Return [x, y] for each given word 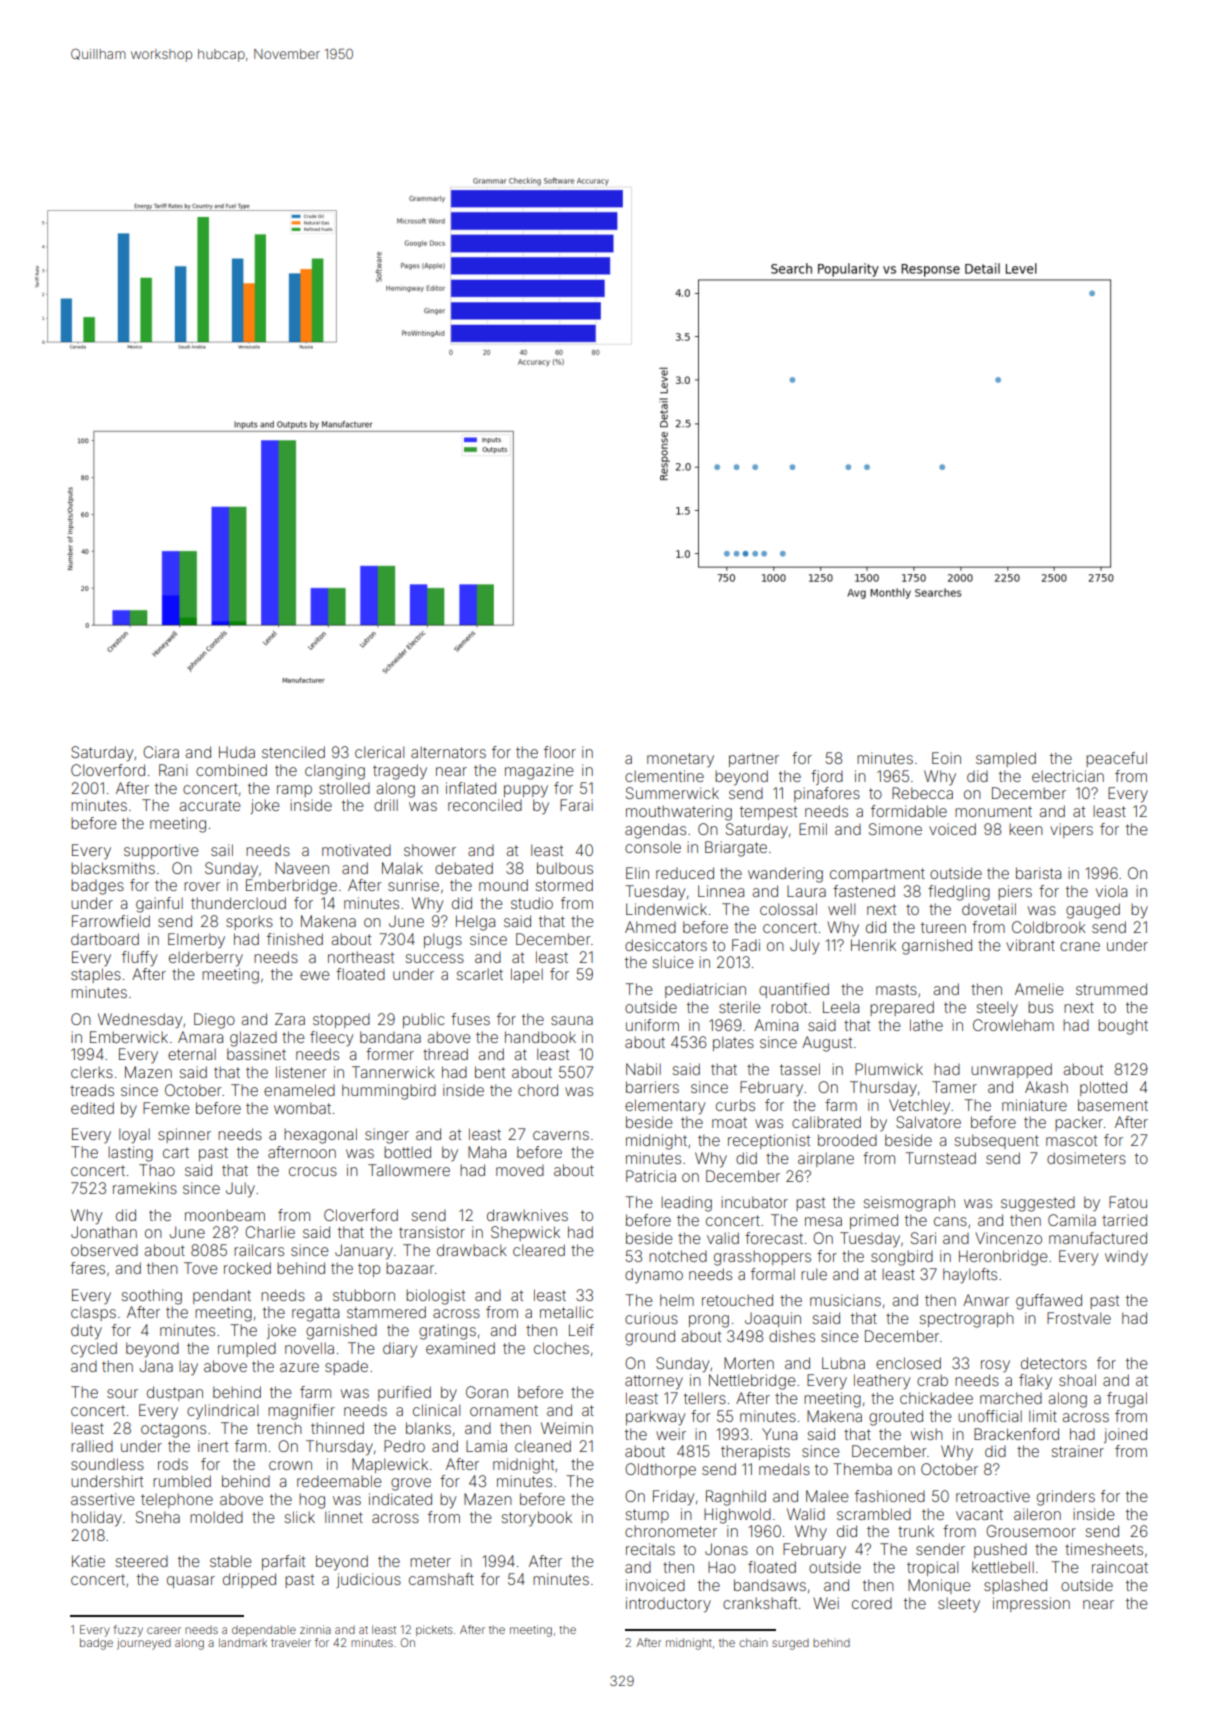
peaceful [1116, 759]
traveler [291, 1643]
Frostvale [1079, 1318]
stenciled [293, 752]
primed [874, 1221]
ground [650, 1338]
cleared [539, 1250]
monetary [680, 760]
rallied [92, 1446]
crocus [313, 1171]
